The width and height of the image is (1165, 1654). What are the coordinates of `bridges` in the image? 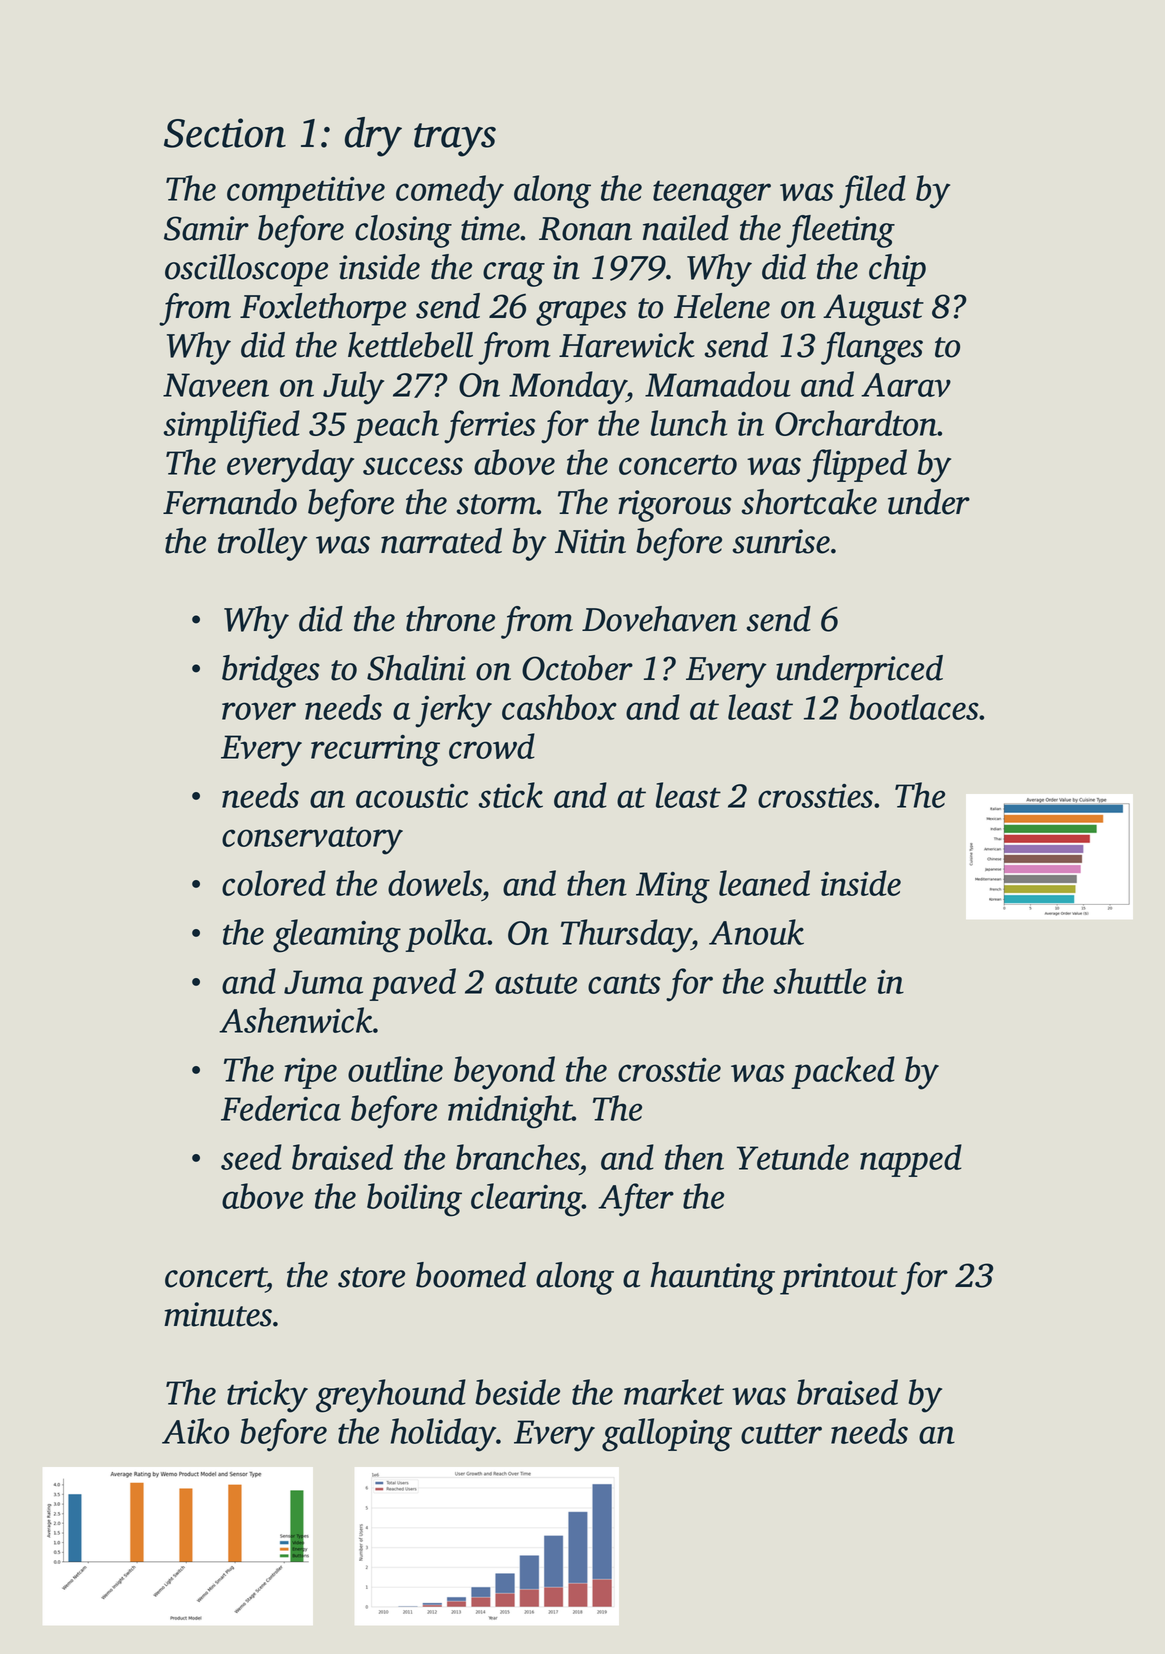 It's located at (271, 671).
